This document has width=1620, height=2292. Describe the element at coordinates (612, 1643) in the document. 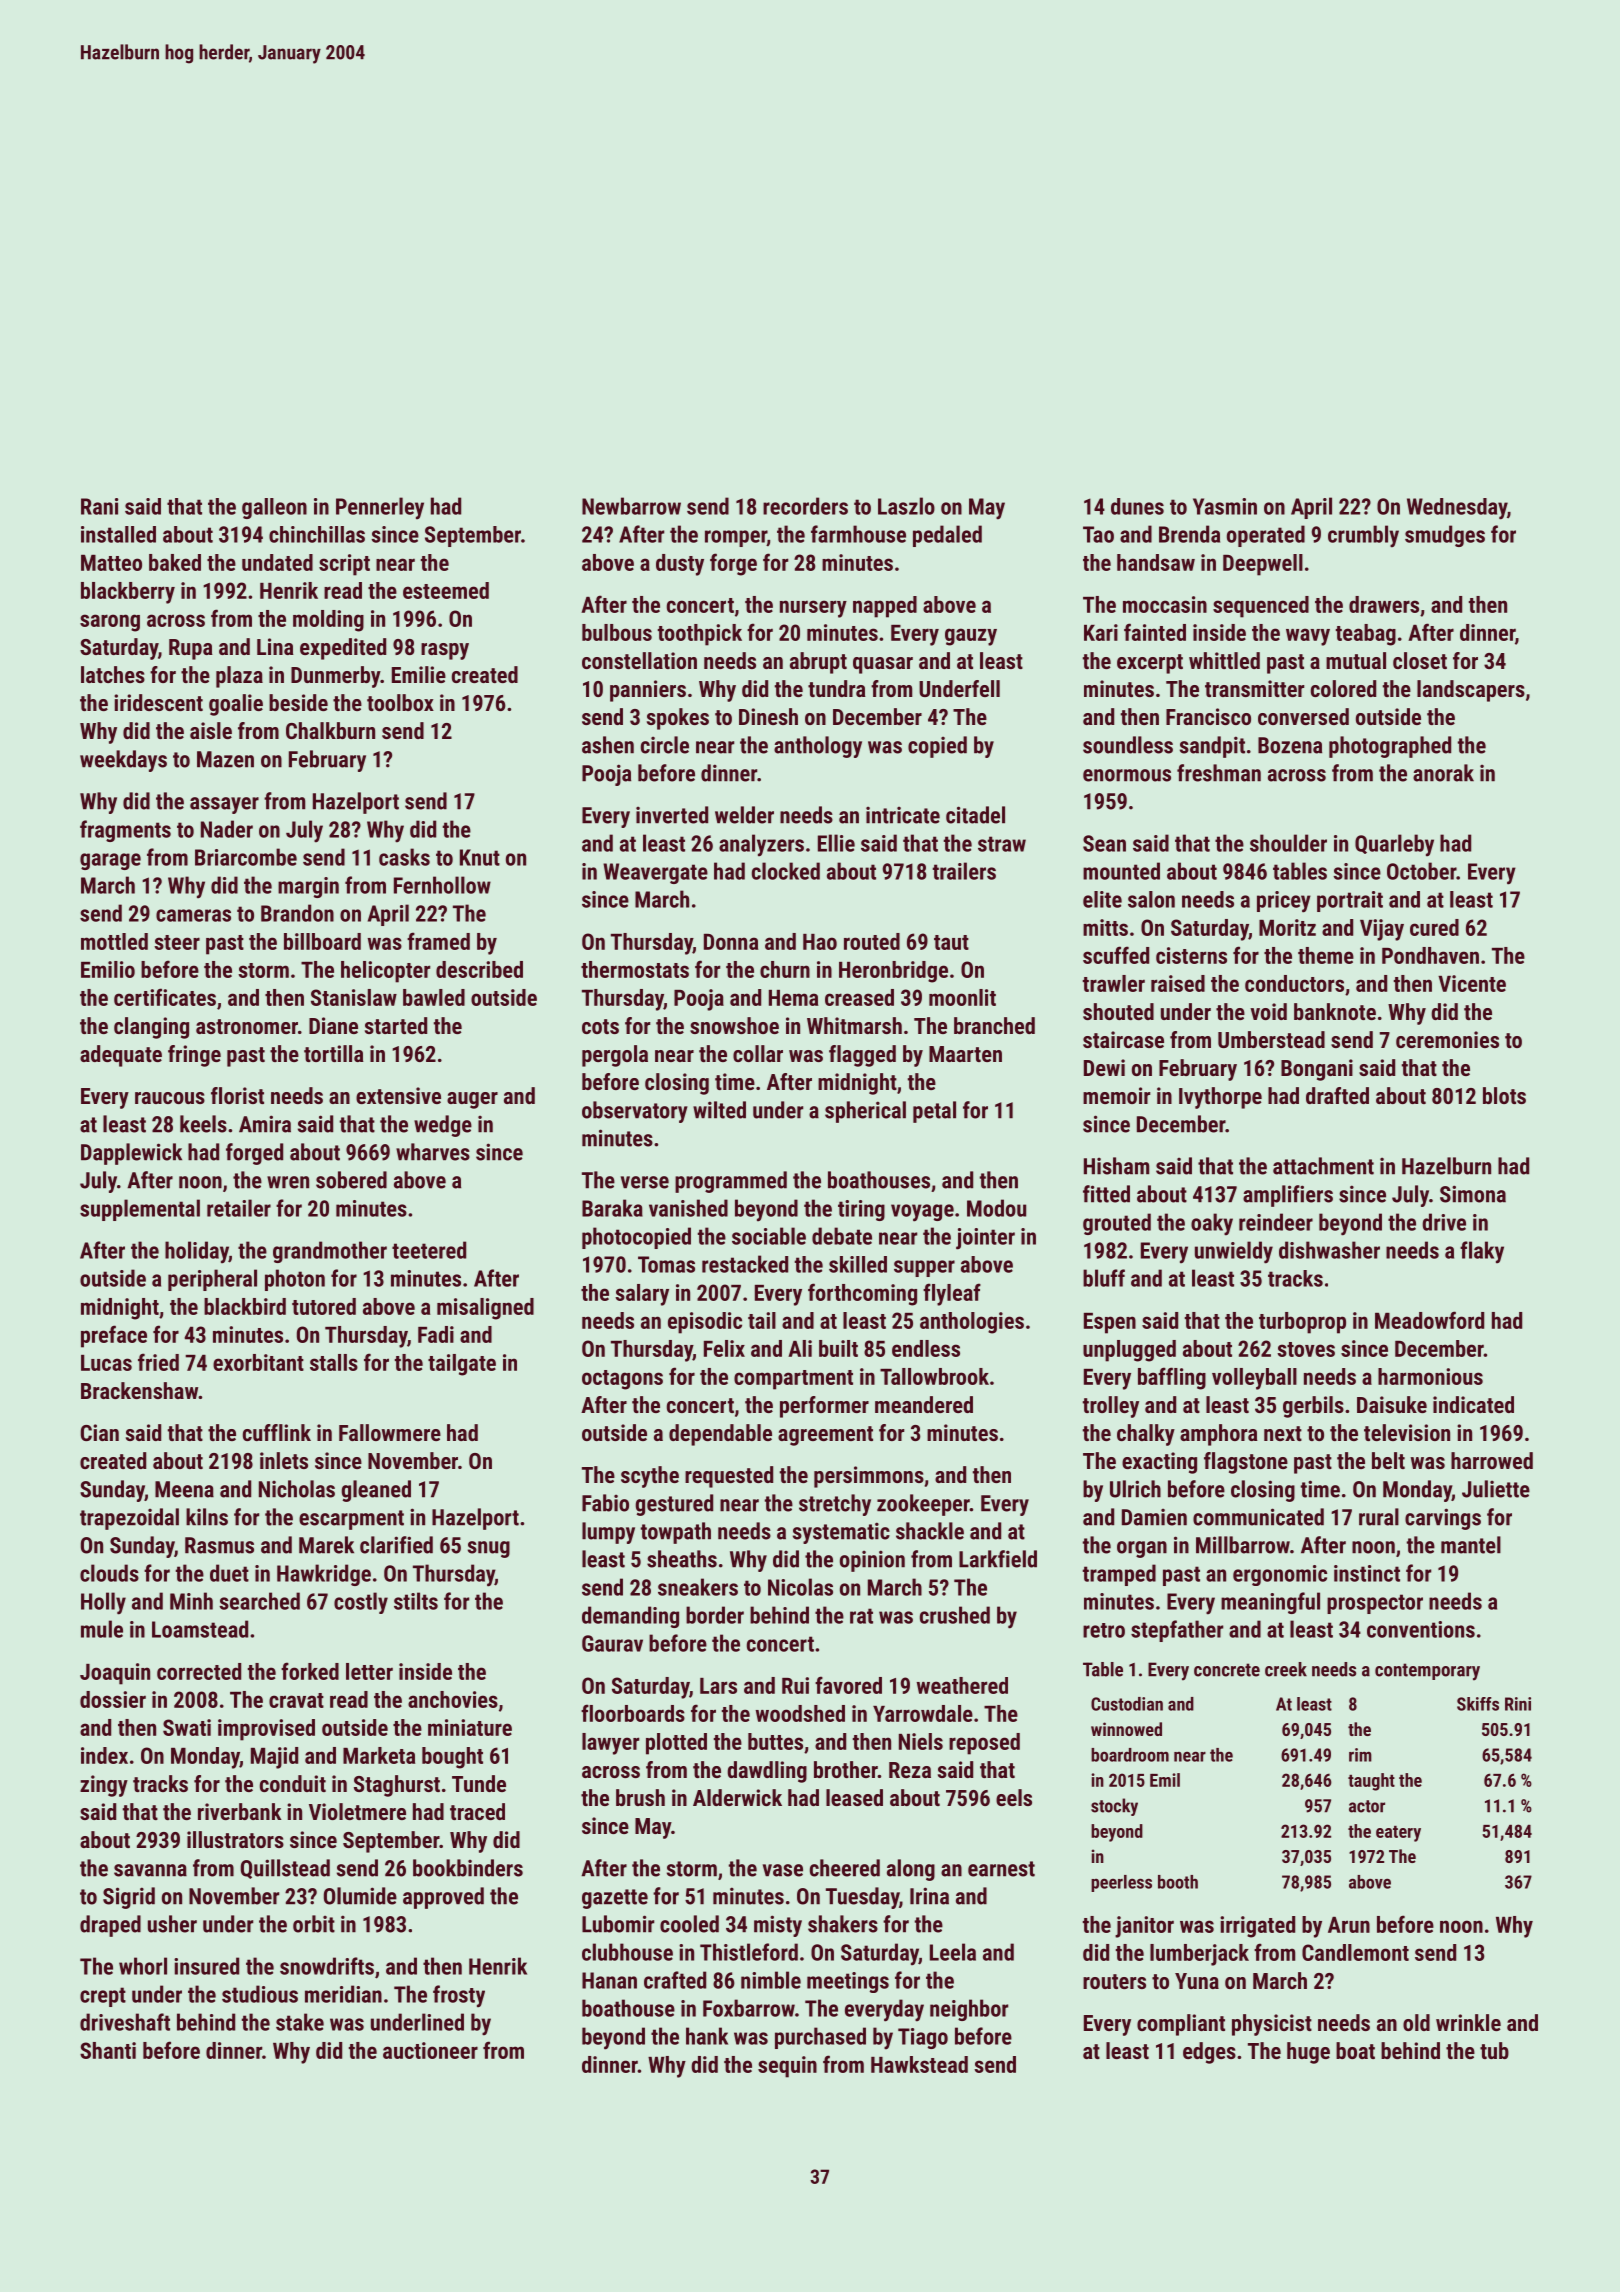

I see `Gaurav` at that location.
